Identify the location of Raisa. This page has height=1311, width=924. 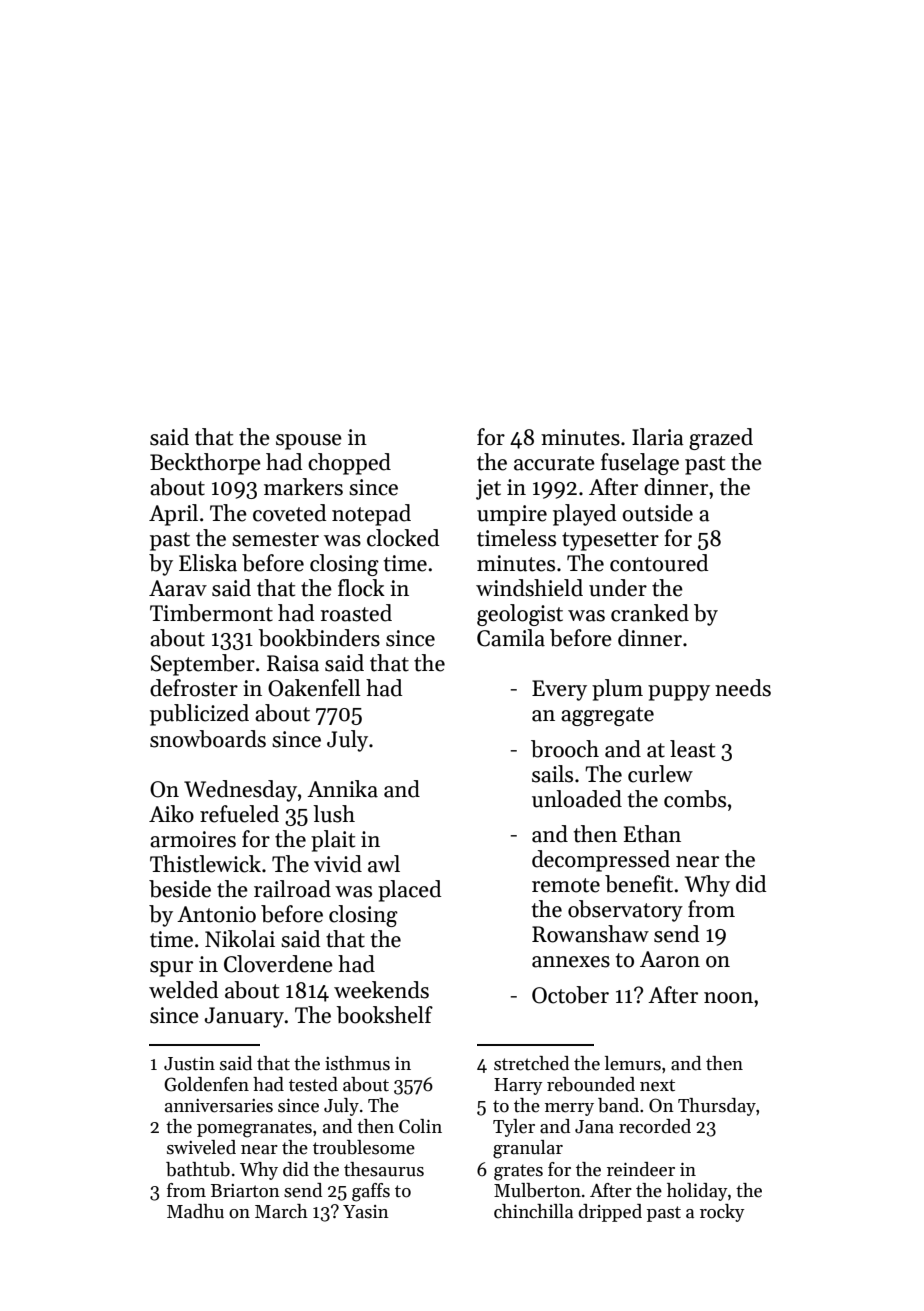
(293, 663).
